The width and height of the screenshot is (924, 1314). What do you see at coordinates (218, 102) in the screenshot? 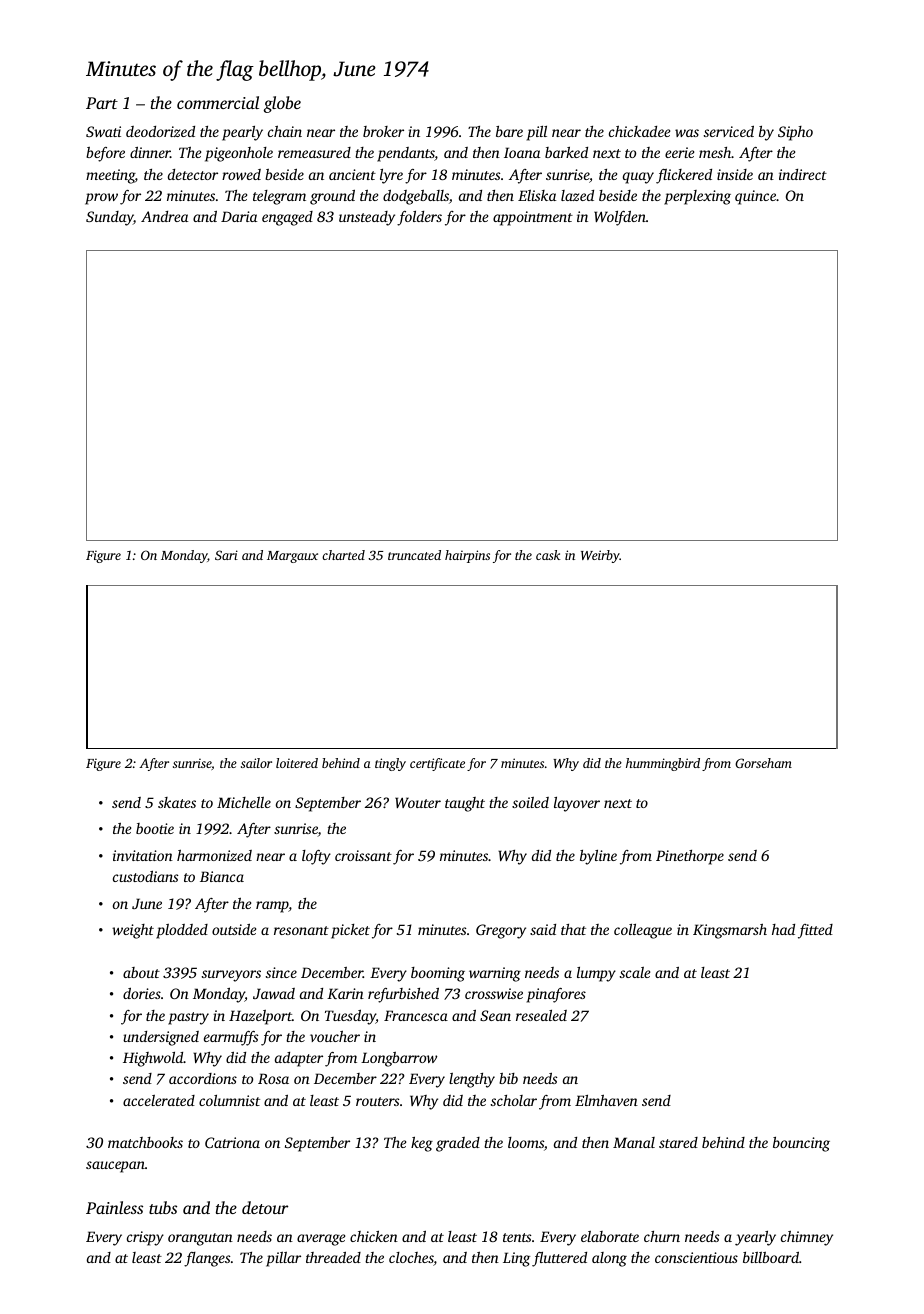
I see `commercial` at bounding box center [218, 102].
